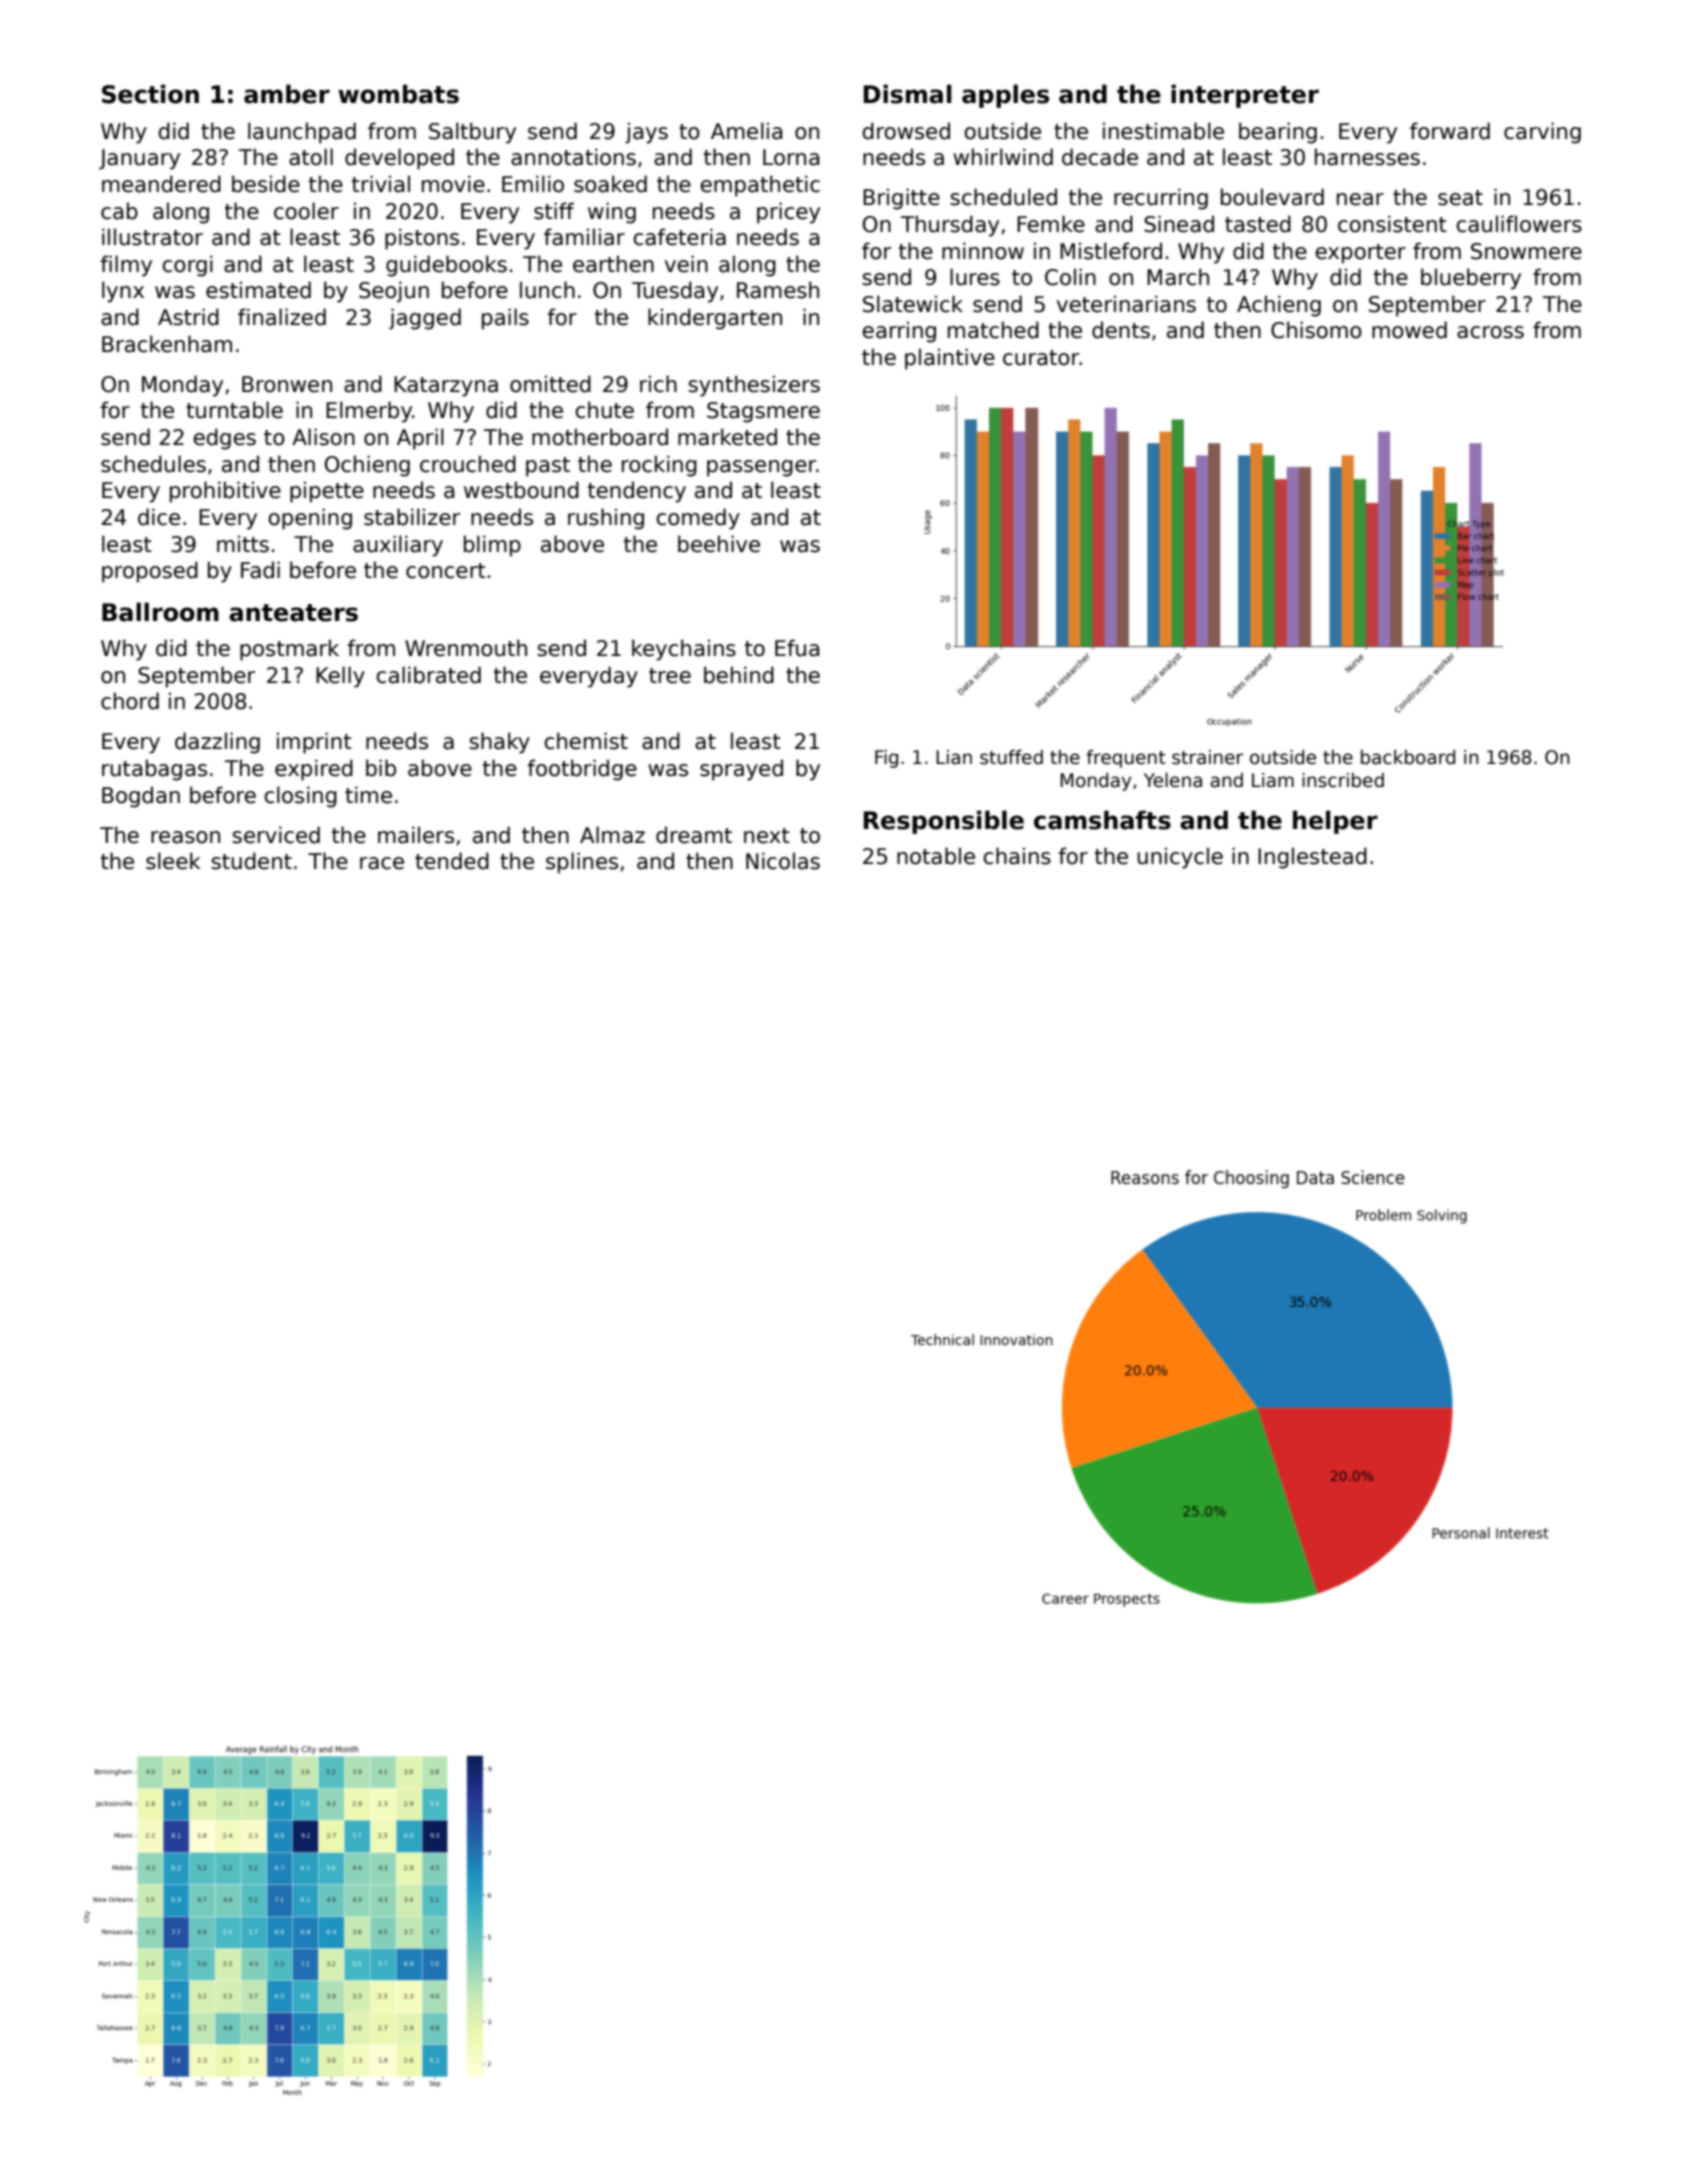  What do you see at coordinates (159, 517) in the page?
I see `dice` at bounding box center [159, 517].
